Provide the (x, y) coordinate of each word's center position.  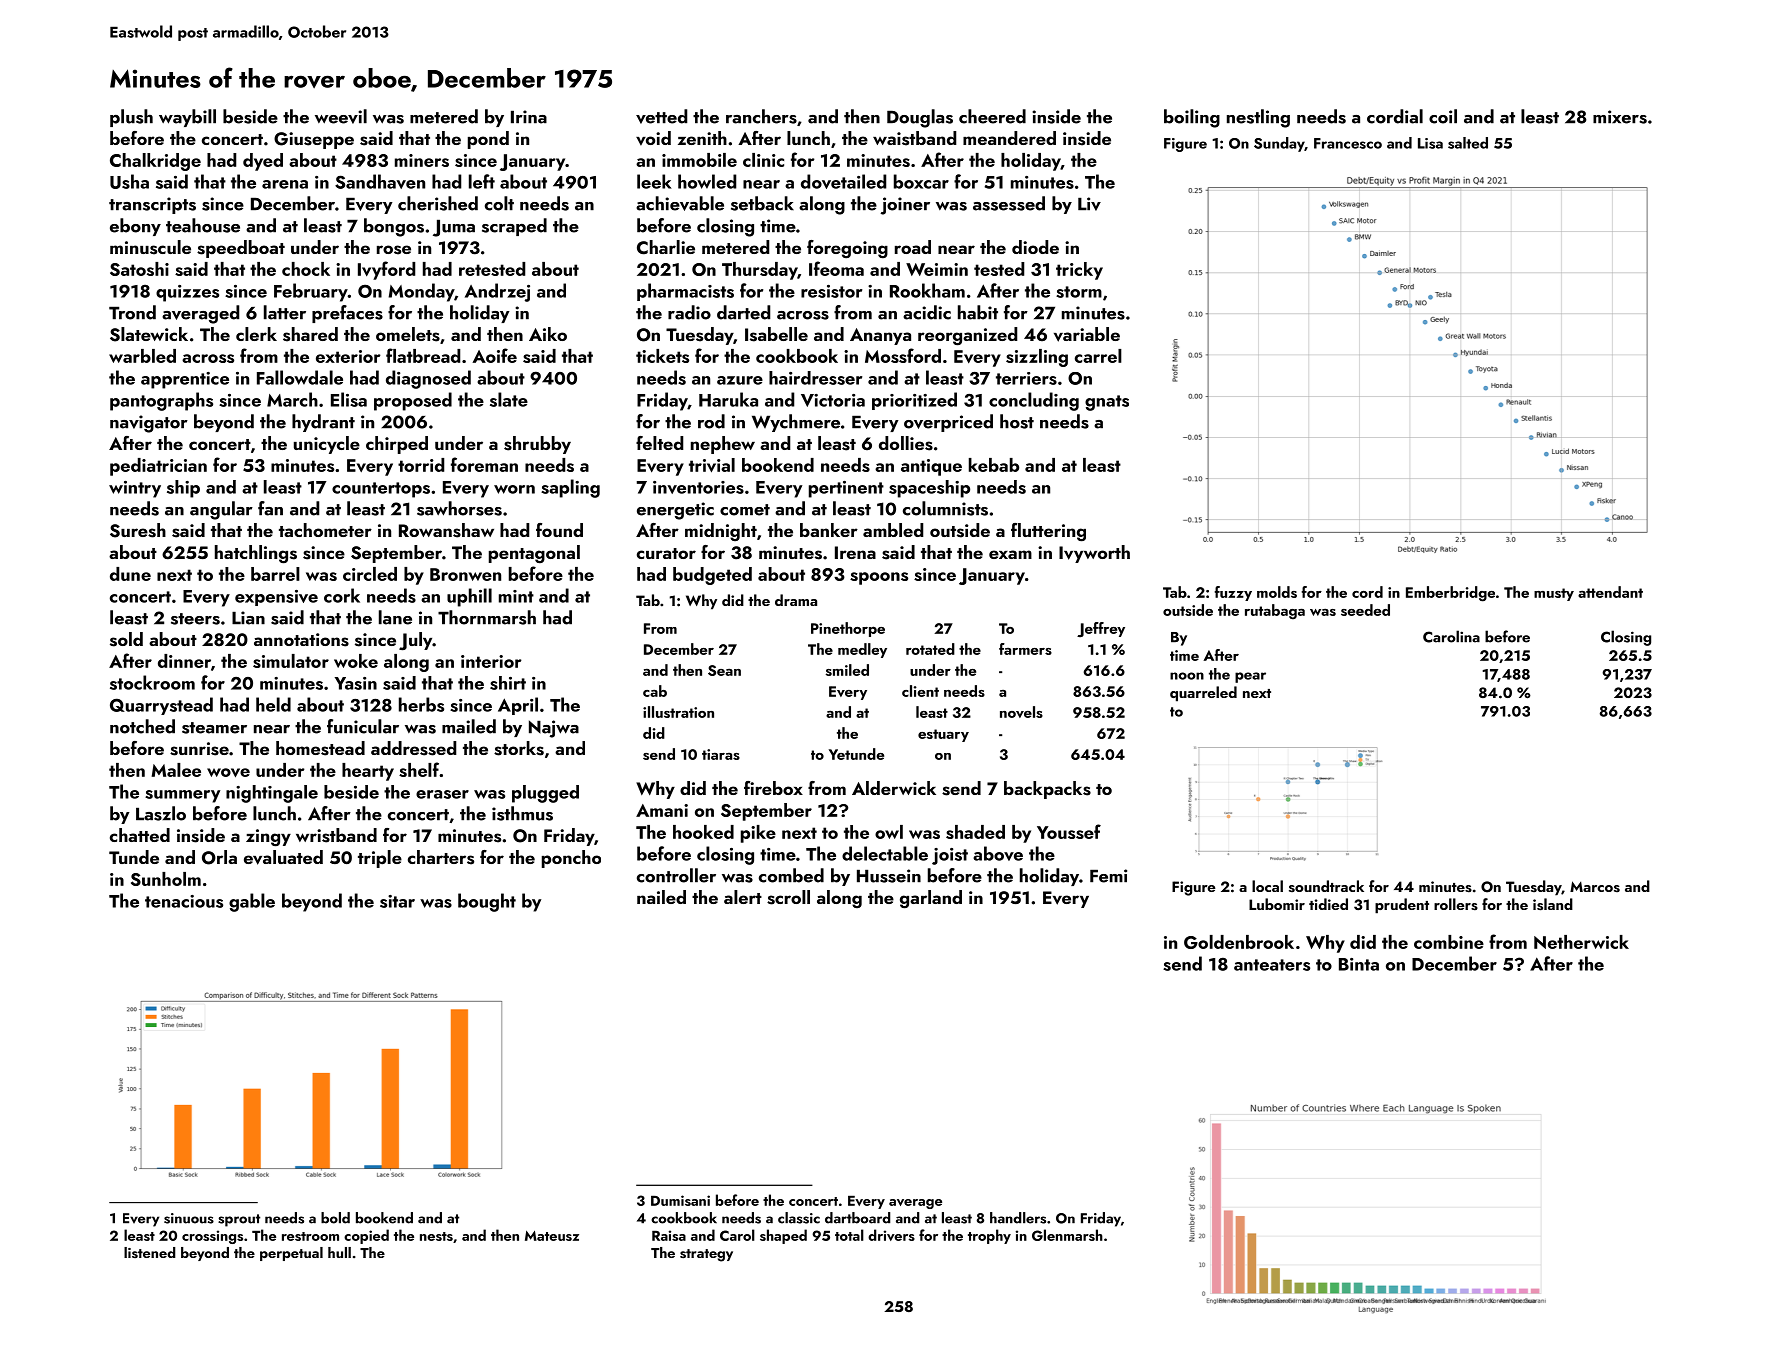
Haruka (728, 399)
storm (1079, 292)
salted (1468, 143)
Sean (724, 670)
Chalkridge (155, 162)
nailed (661, 897)
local (1267, 886)
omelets (408, 334)
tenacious (184, 901)
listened (149, 1252)
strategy (706, 1255)
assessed (1009, 203)
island (1553, 904)
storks (519, 748)
